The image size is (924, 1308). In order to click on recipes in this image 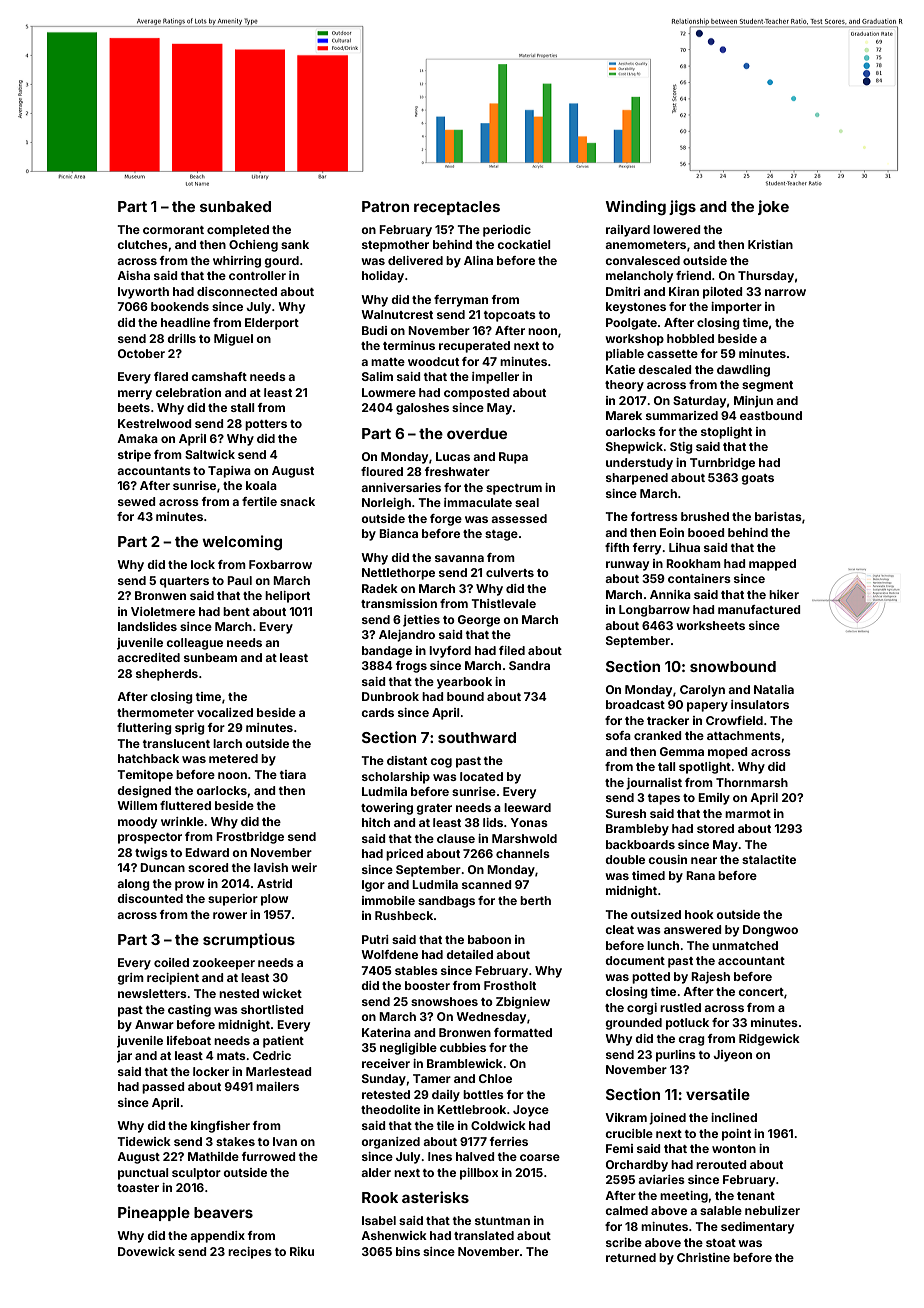, I will do `click(250, 1253)`.
